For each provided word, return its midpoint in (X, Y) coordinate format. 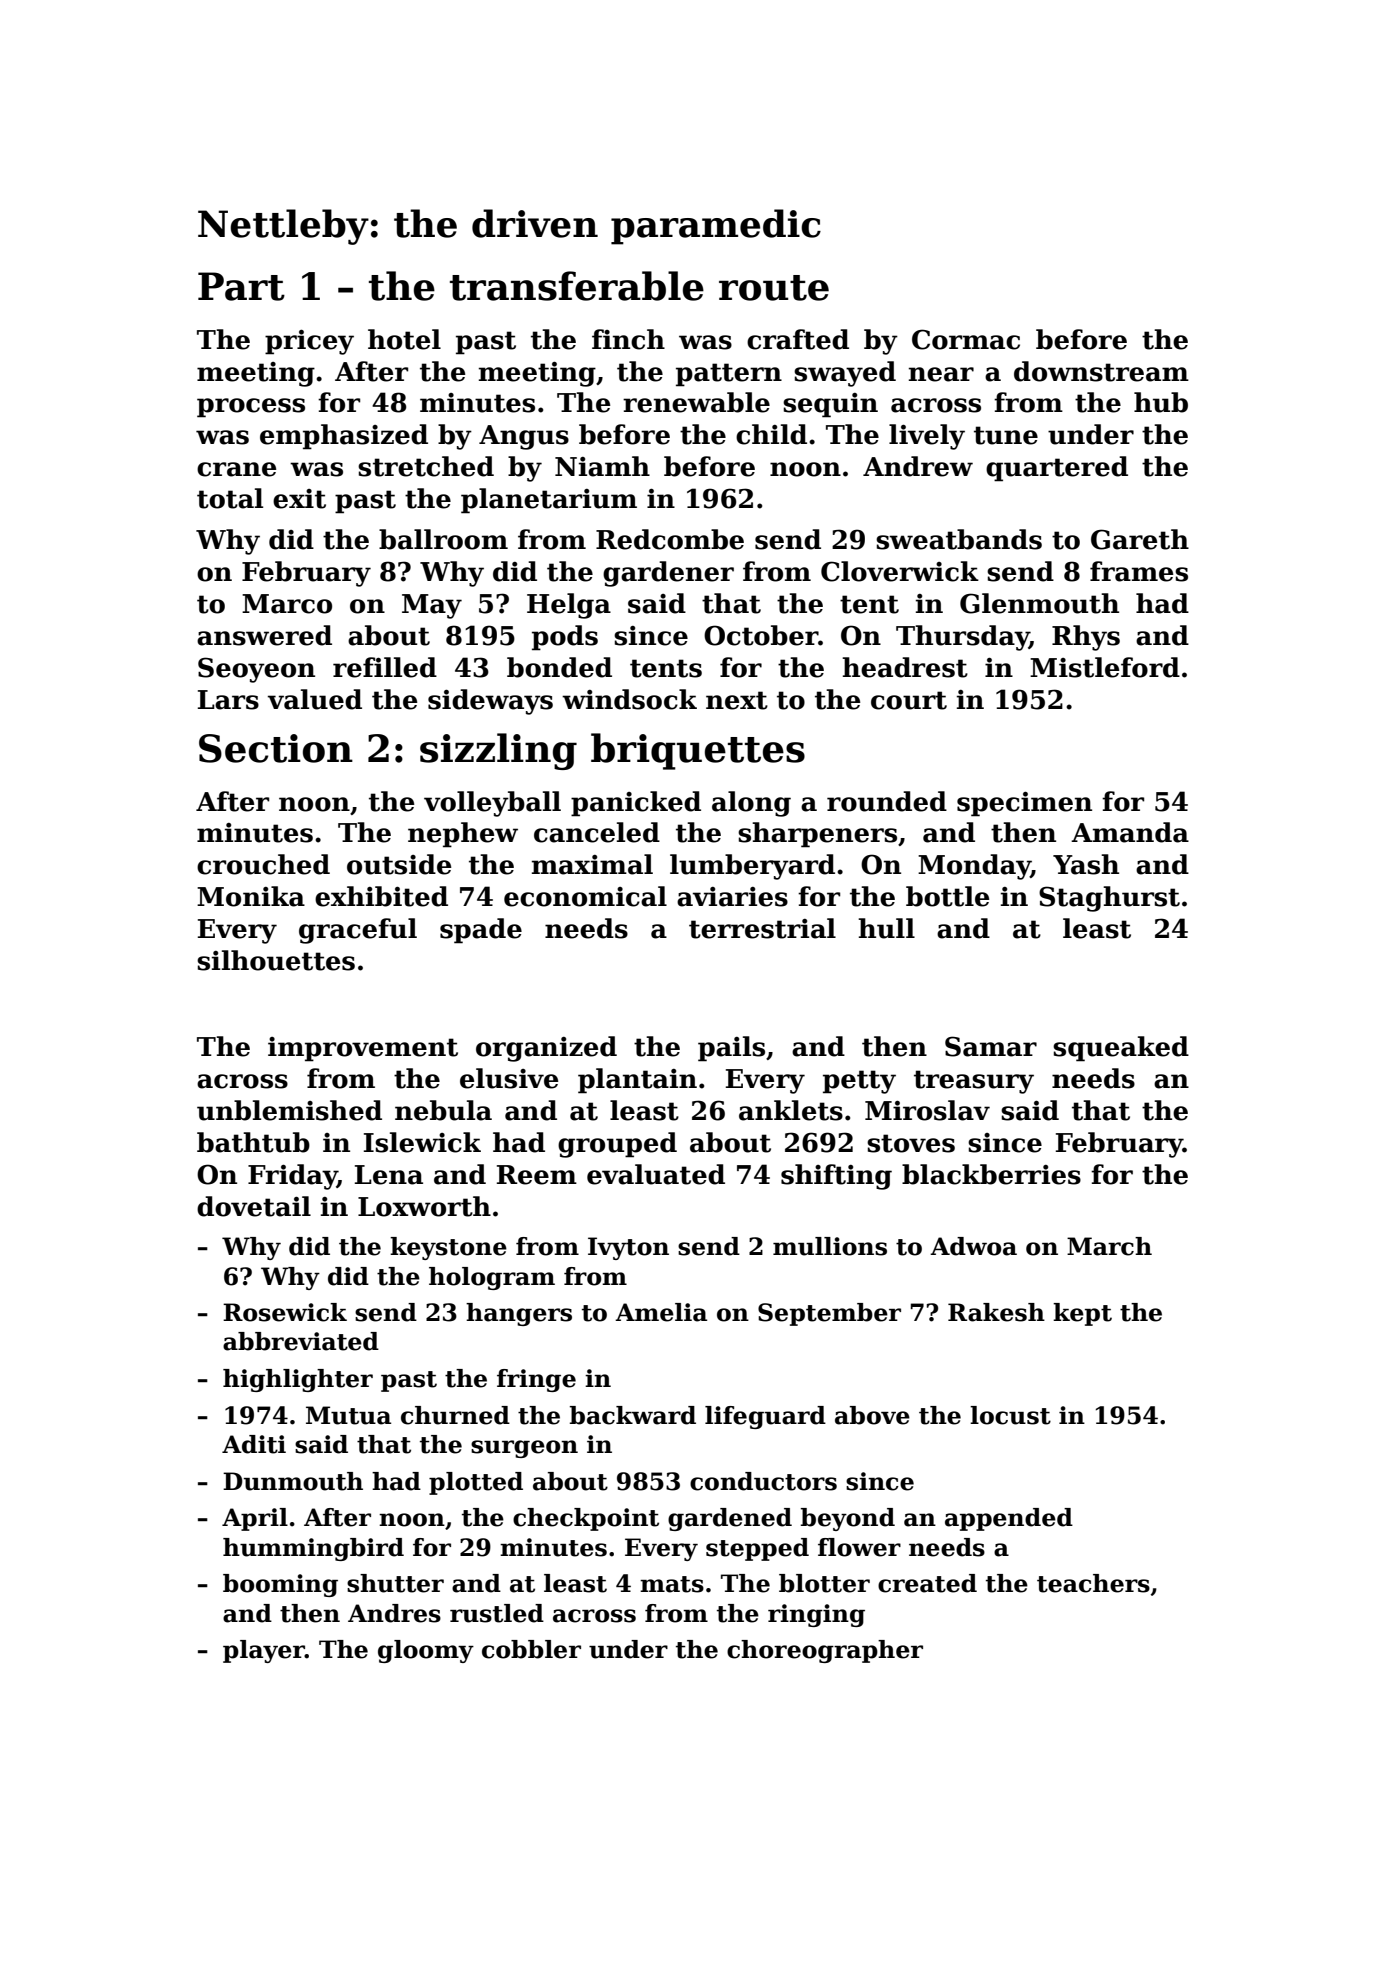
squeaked (1121, 1049)
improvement (363, 1049)
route (774, 288)
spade (481, 931)
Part (241, 286)
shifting (836, 1177)
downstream (1101, 371)
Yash (1086, 864)
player (264, 1651)
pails (731, 1049)
